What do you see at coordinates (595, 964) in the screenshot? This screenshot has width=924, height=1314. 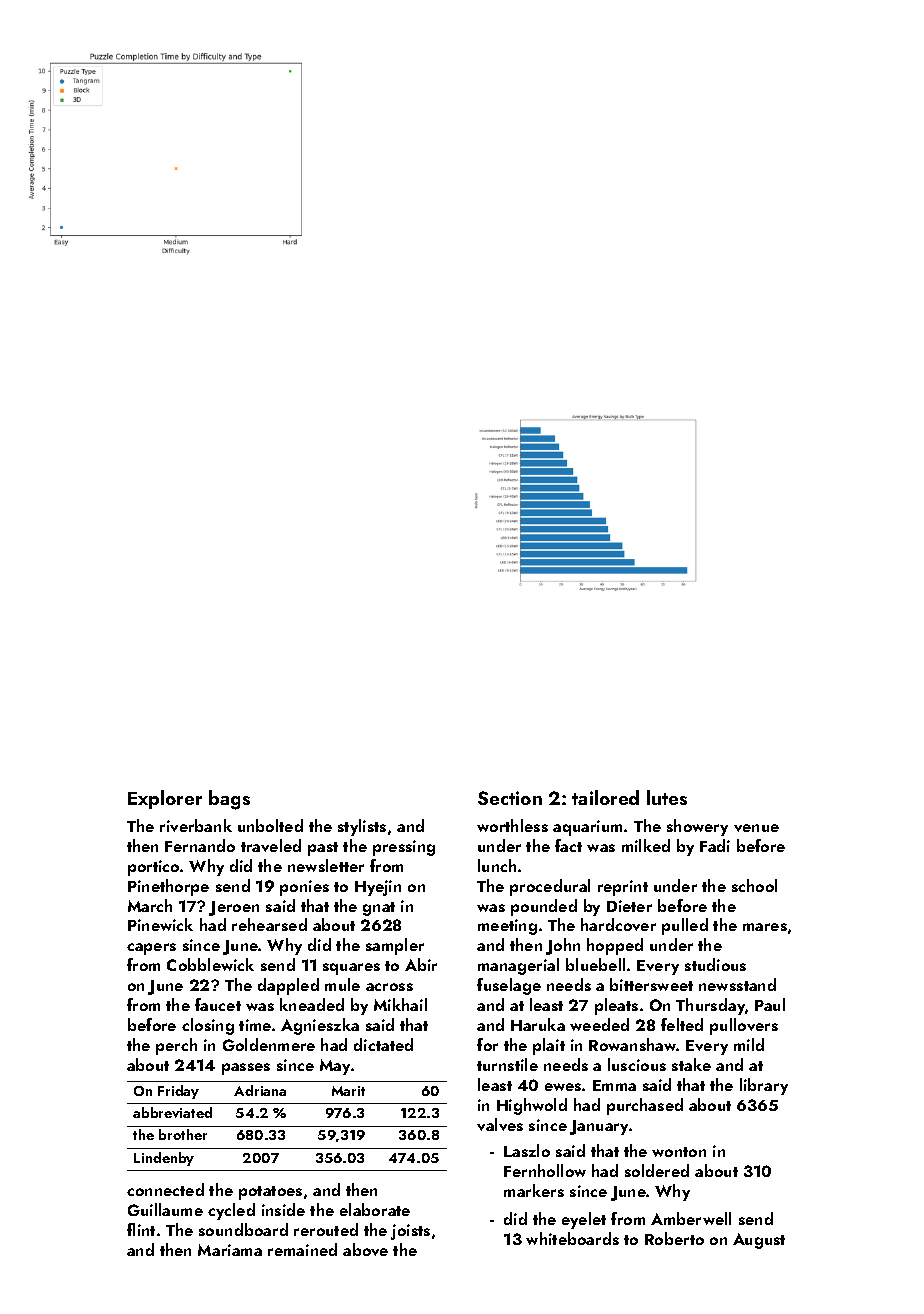 I see `bluebell` at bounding box center [595, 964].
